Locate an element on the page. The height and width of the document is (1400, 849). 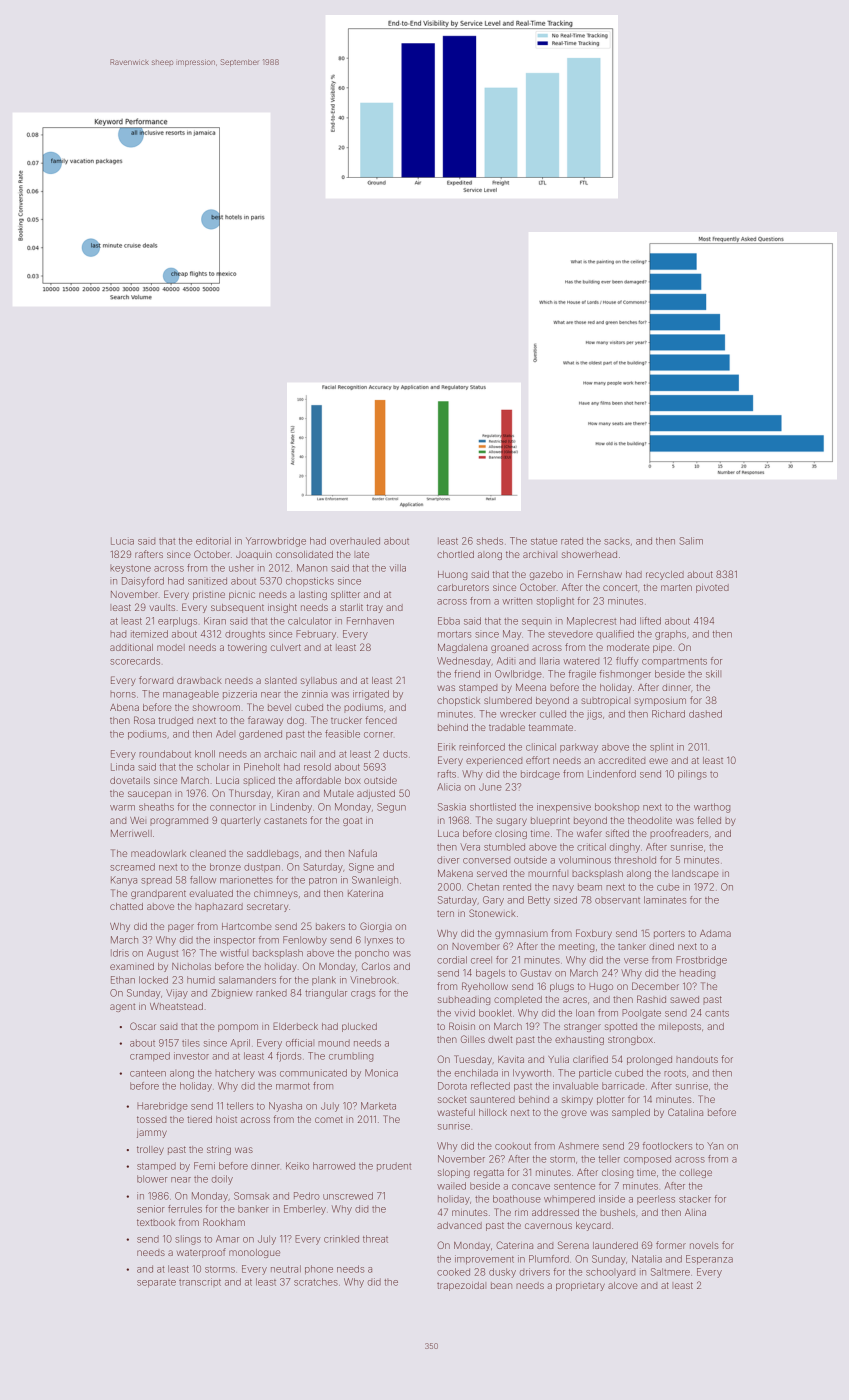
gardened is located at coordinates (260, 735).
